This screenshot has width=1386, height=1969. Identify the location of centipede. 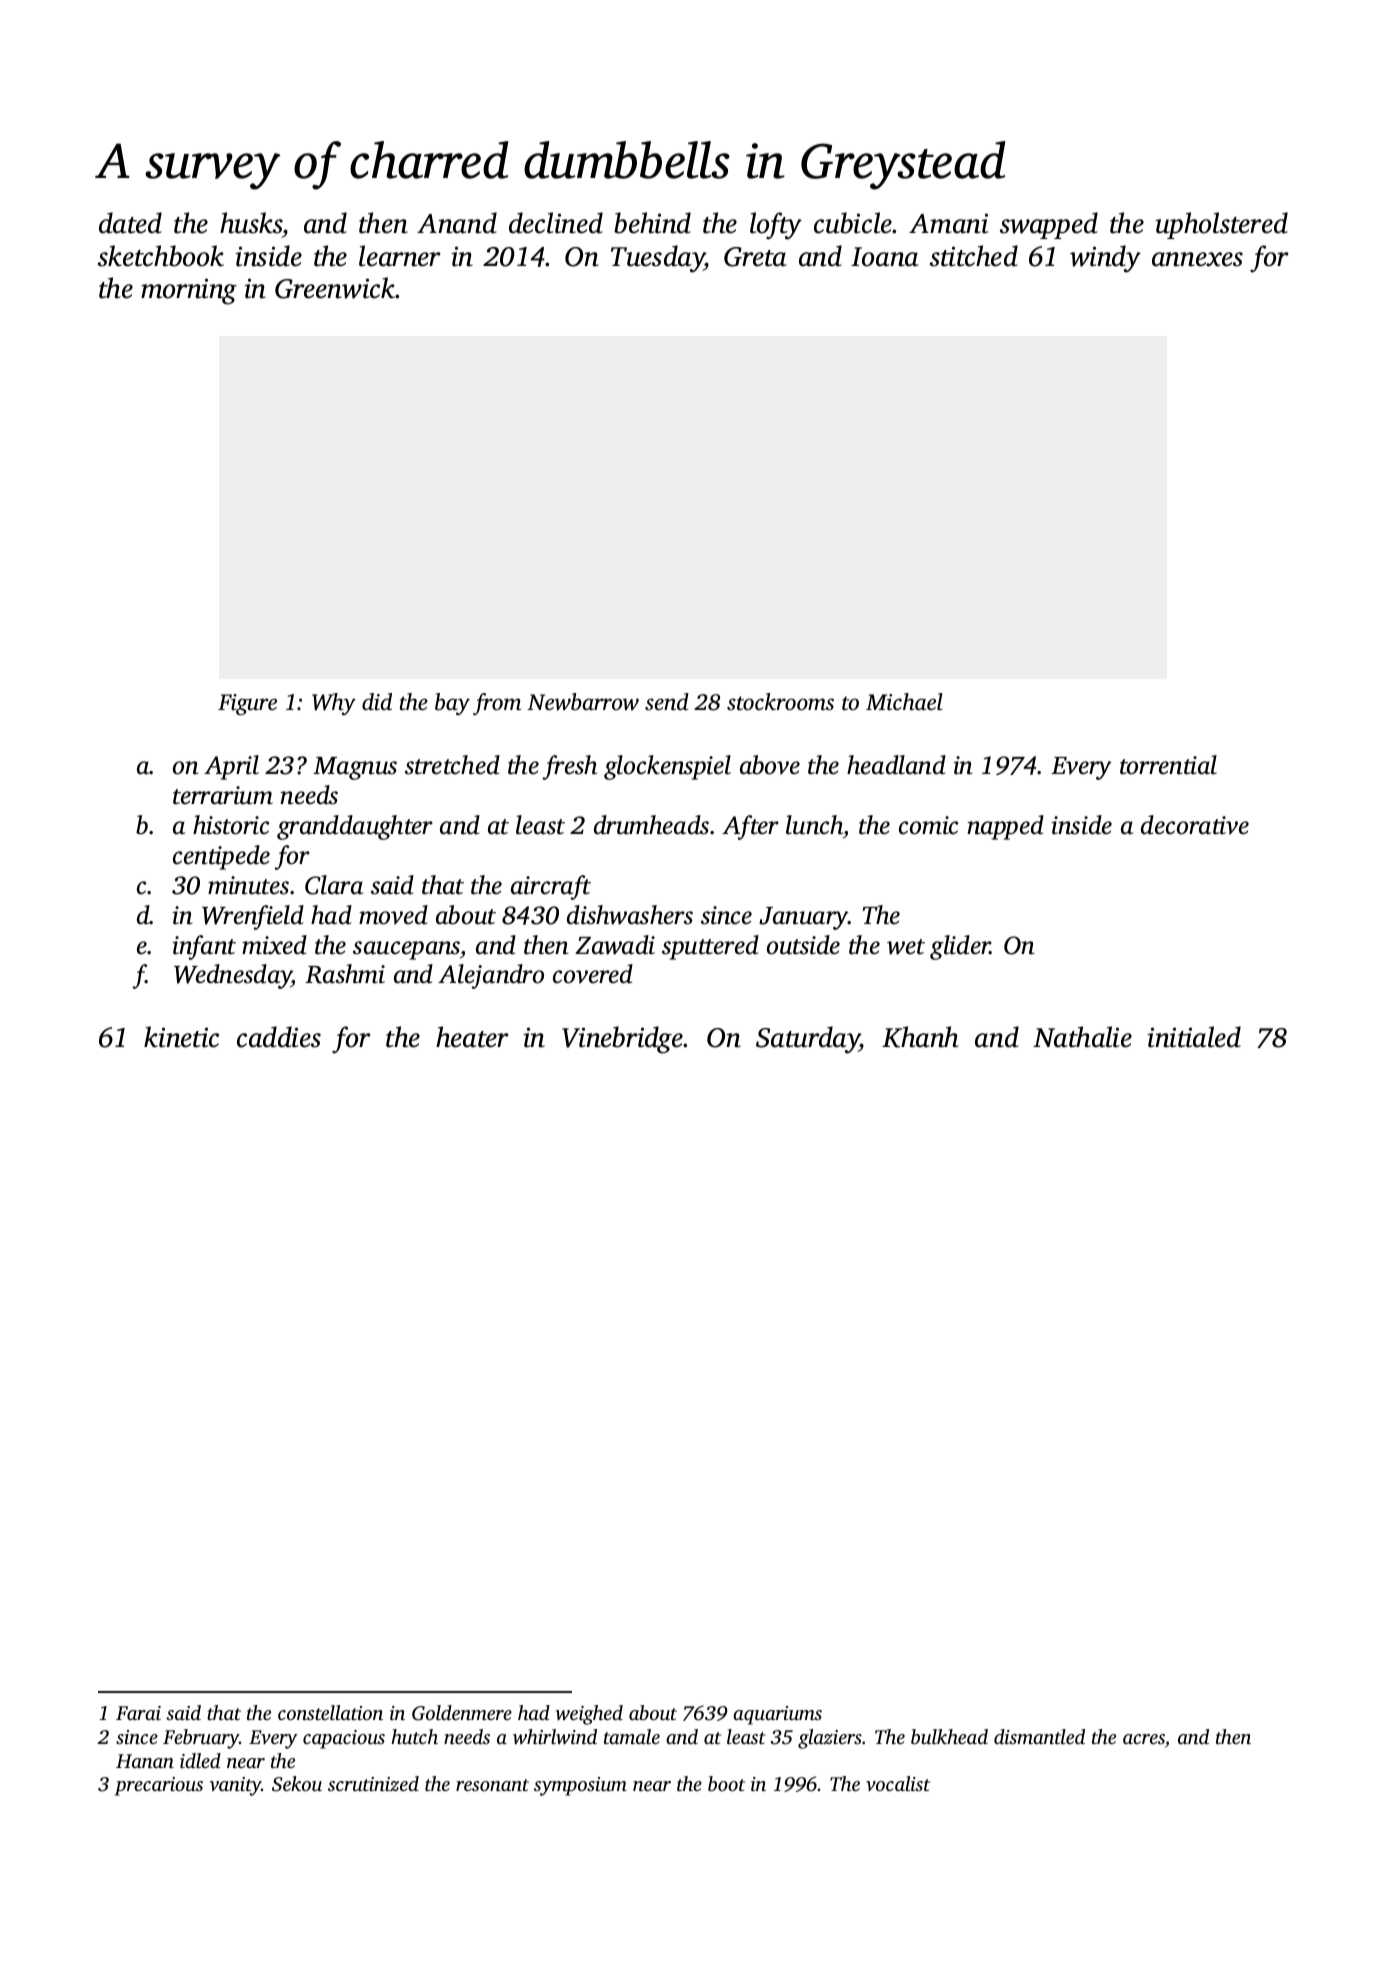
(221, 857).
